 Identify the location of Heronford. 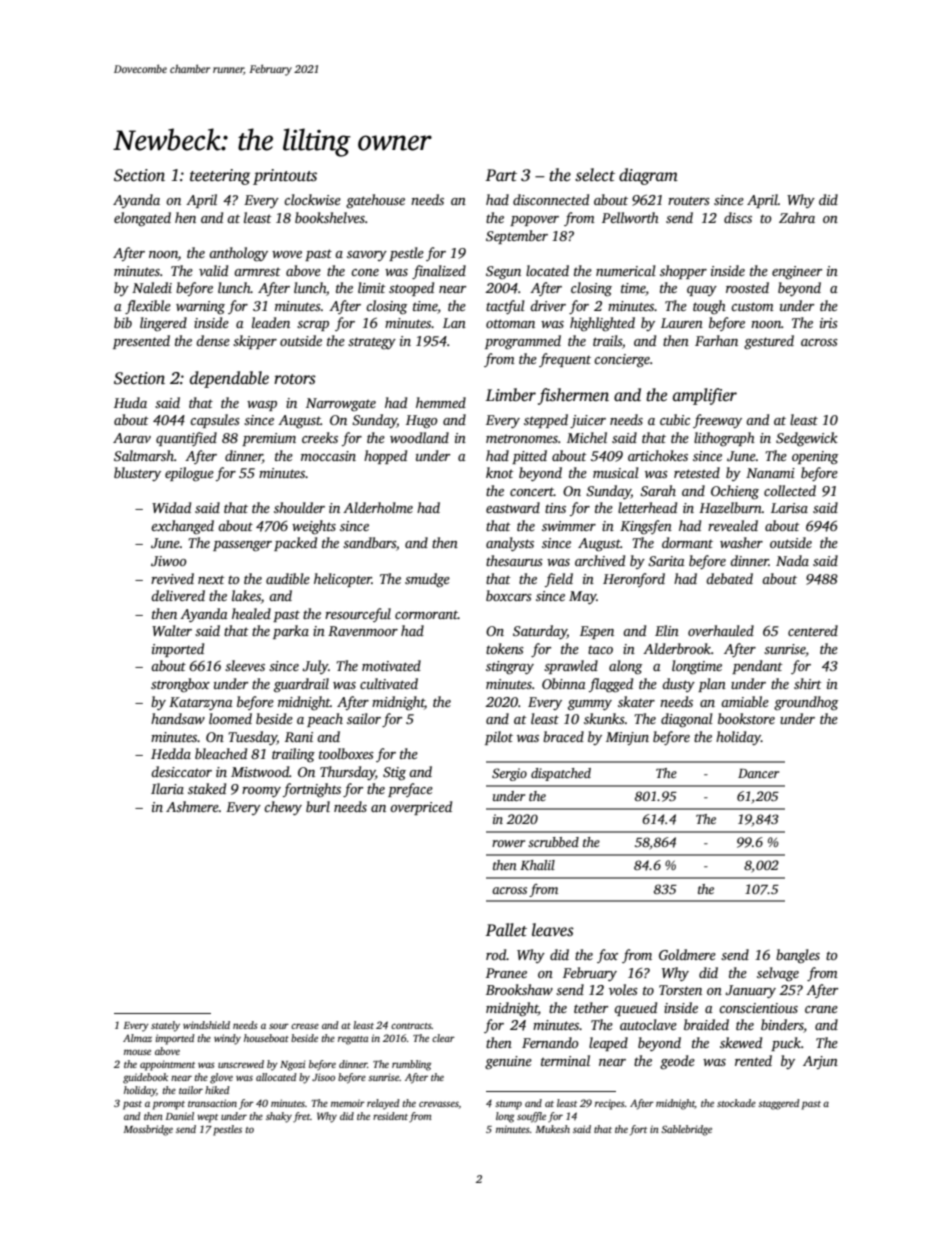
(634, 580).
